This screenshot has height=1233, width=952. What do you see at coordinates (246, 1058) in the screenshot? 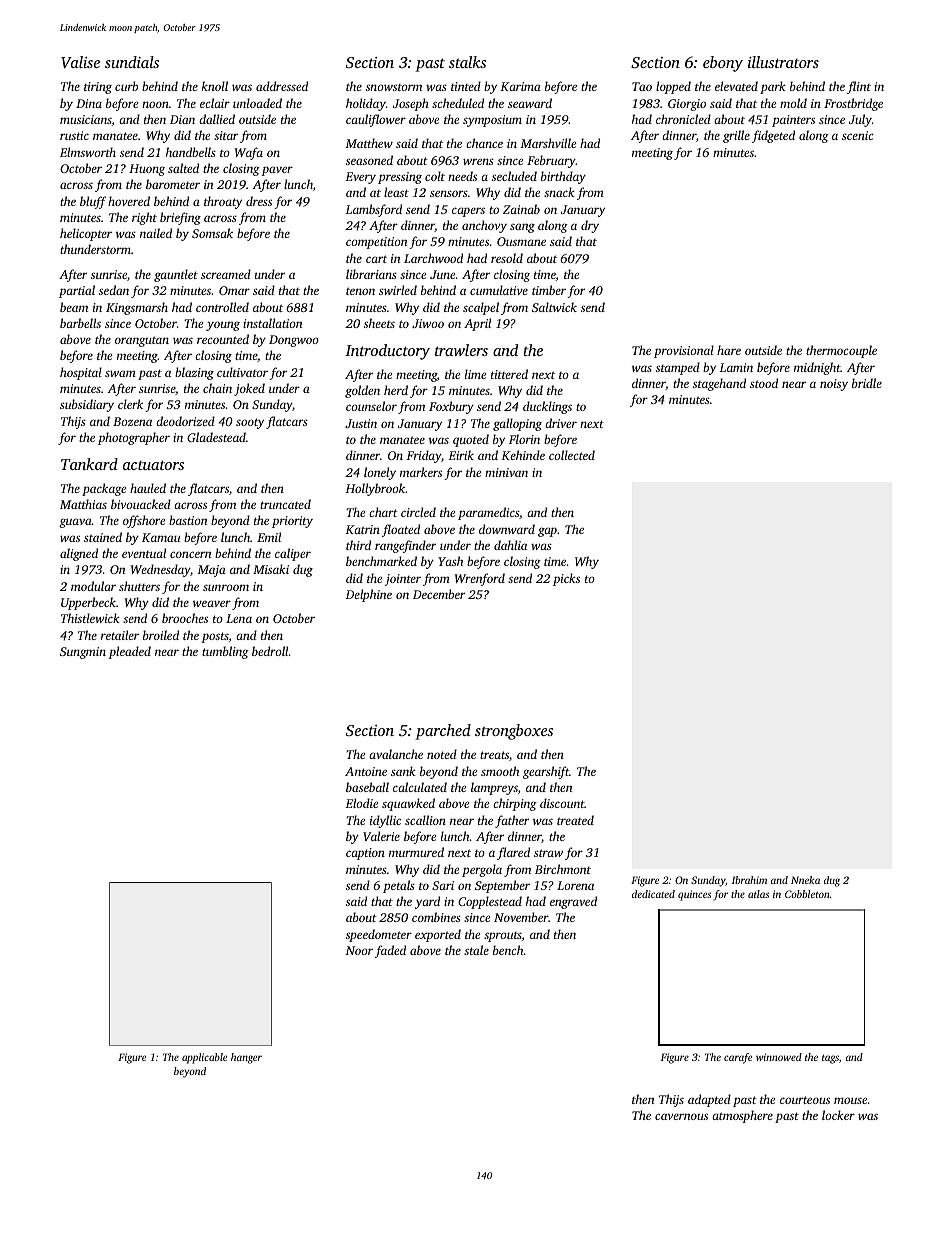
I see `hanger` at bounding box center [246, 1058].
